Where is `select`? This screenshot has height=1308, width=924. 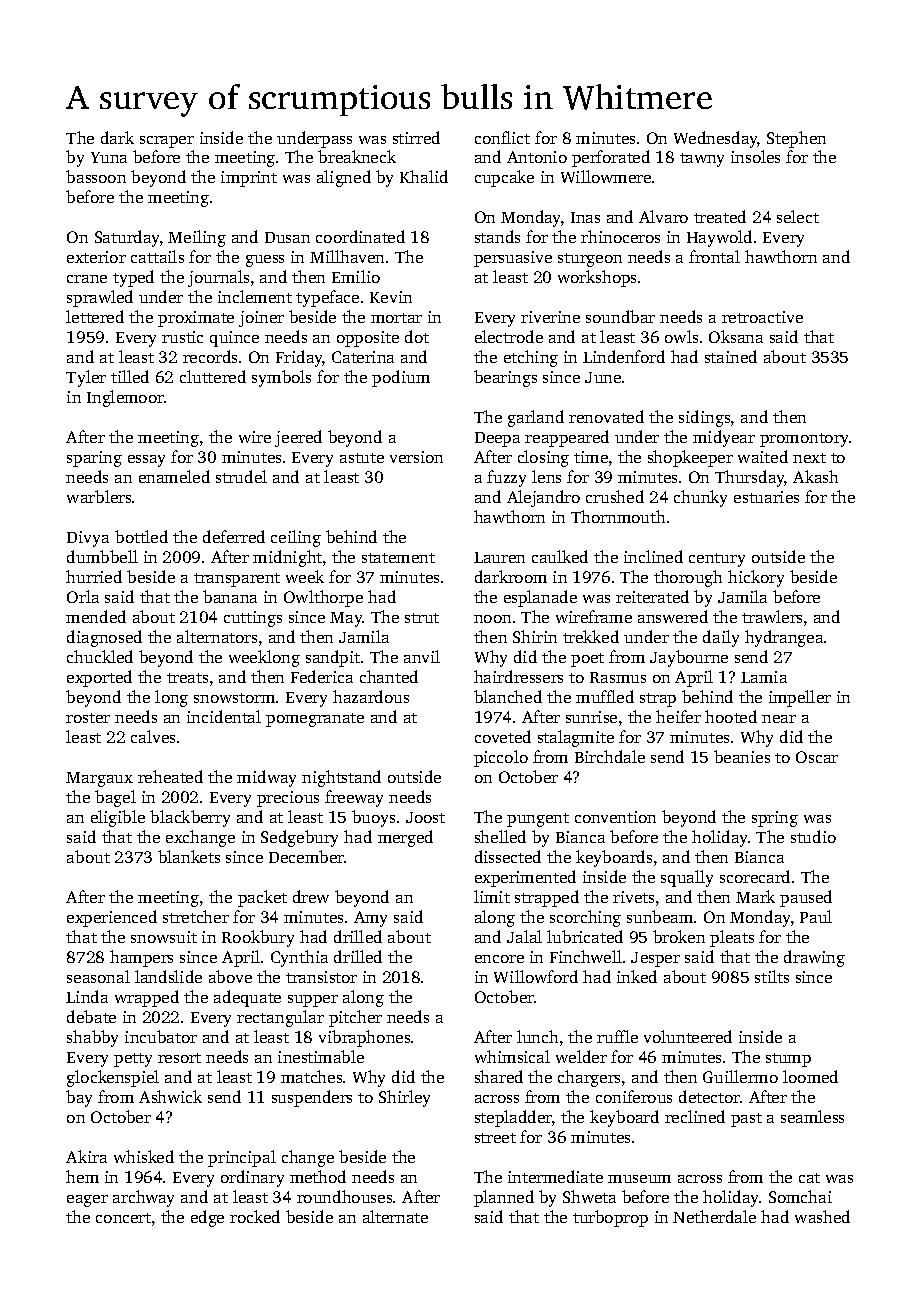 select is located at coordinates (798, 216).
